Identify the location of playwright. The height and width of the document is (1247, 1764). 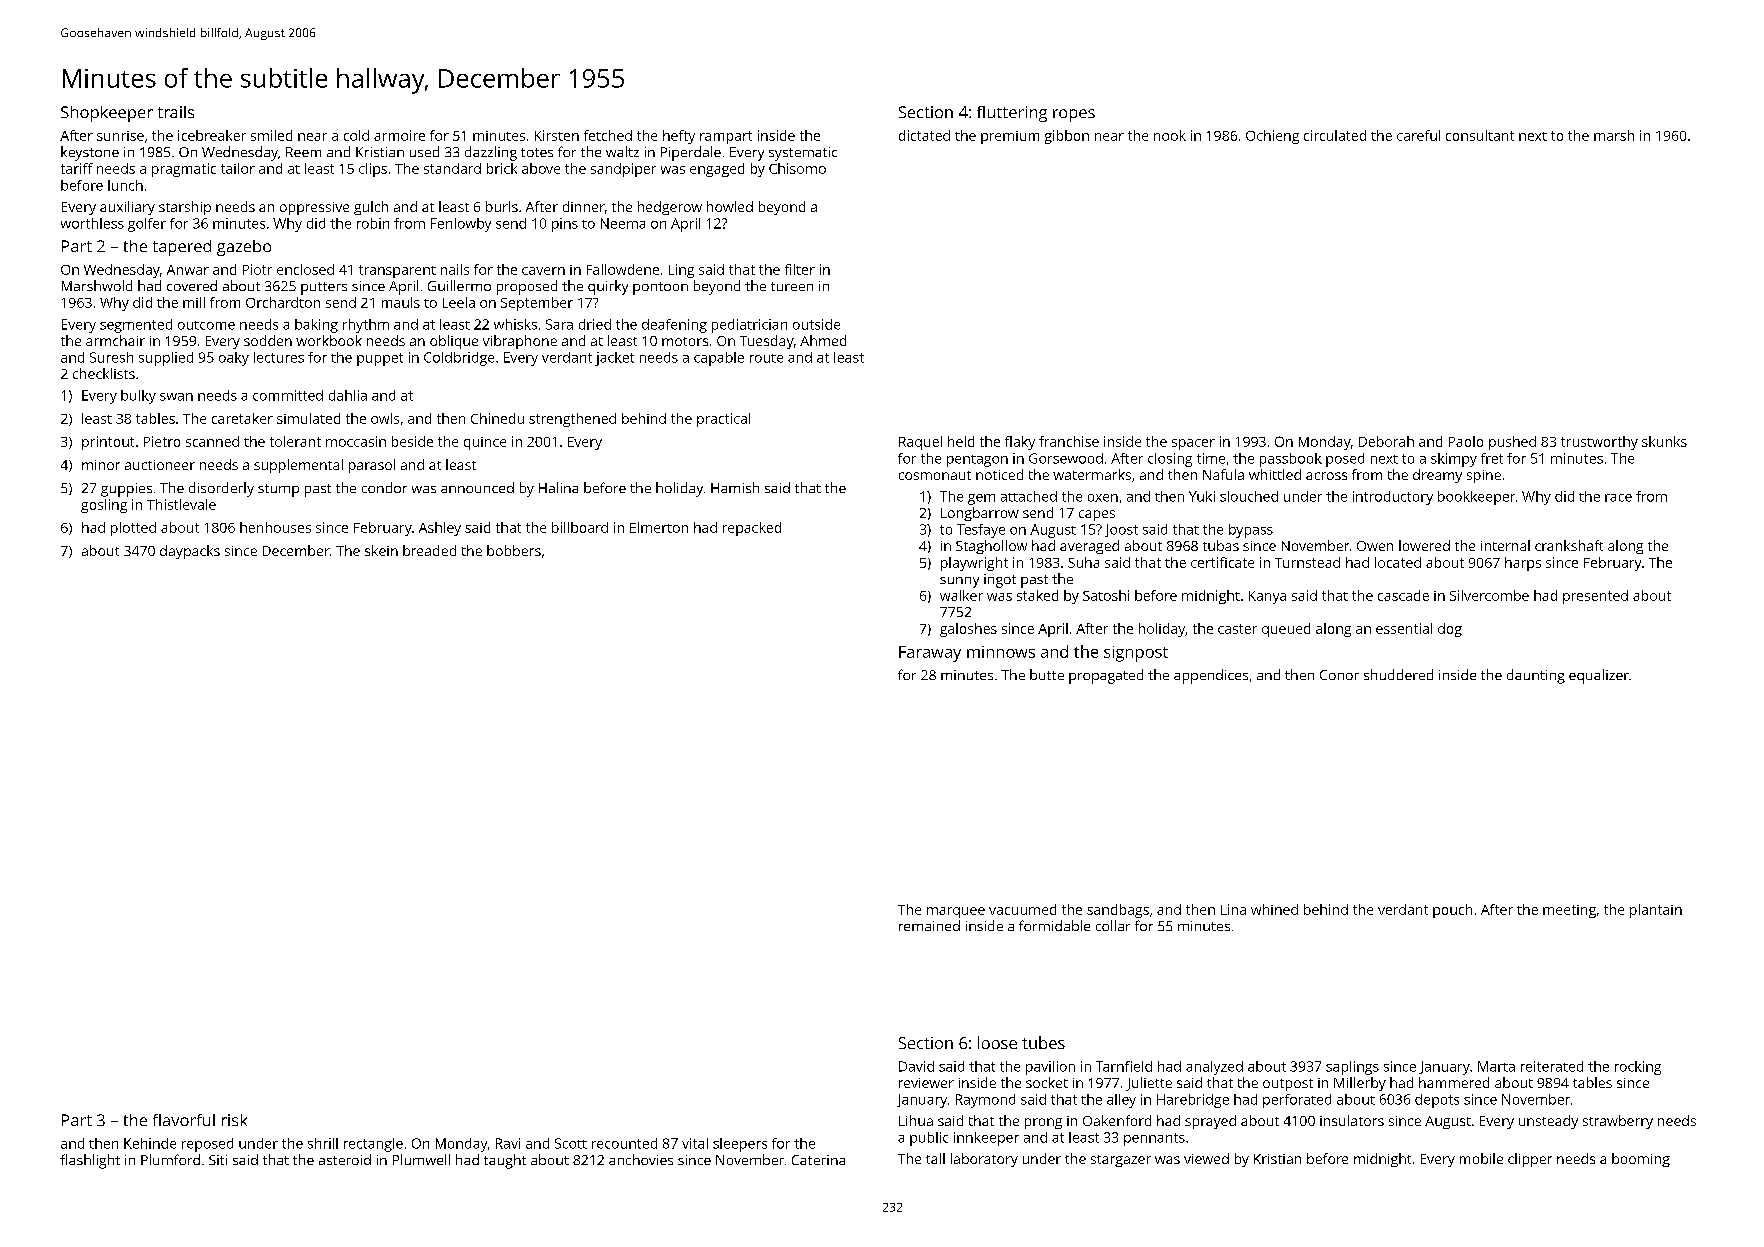
(974, 564).
